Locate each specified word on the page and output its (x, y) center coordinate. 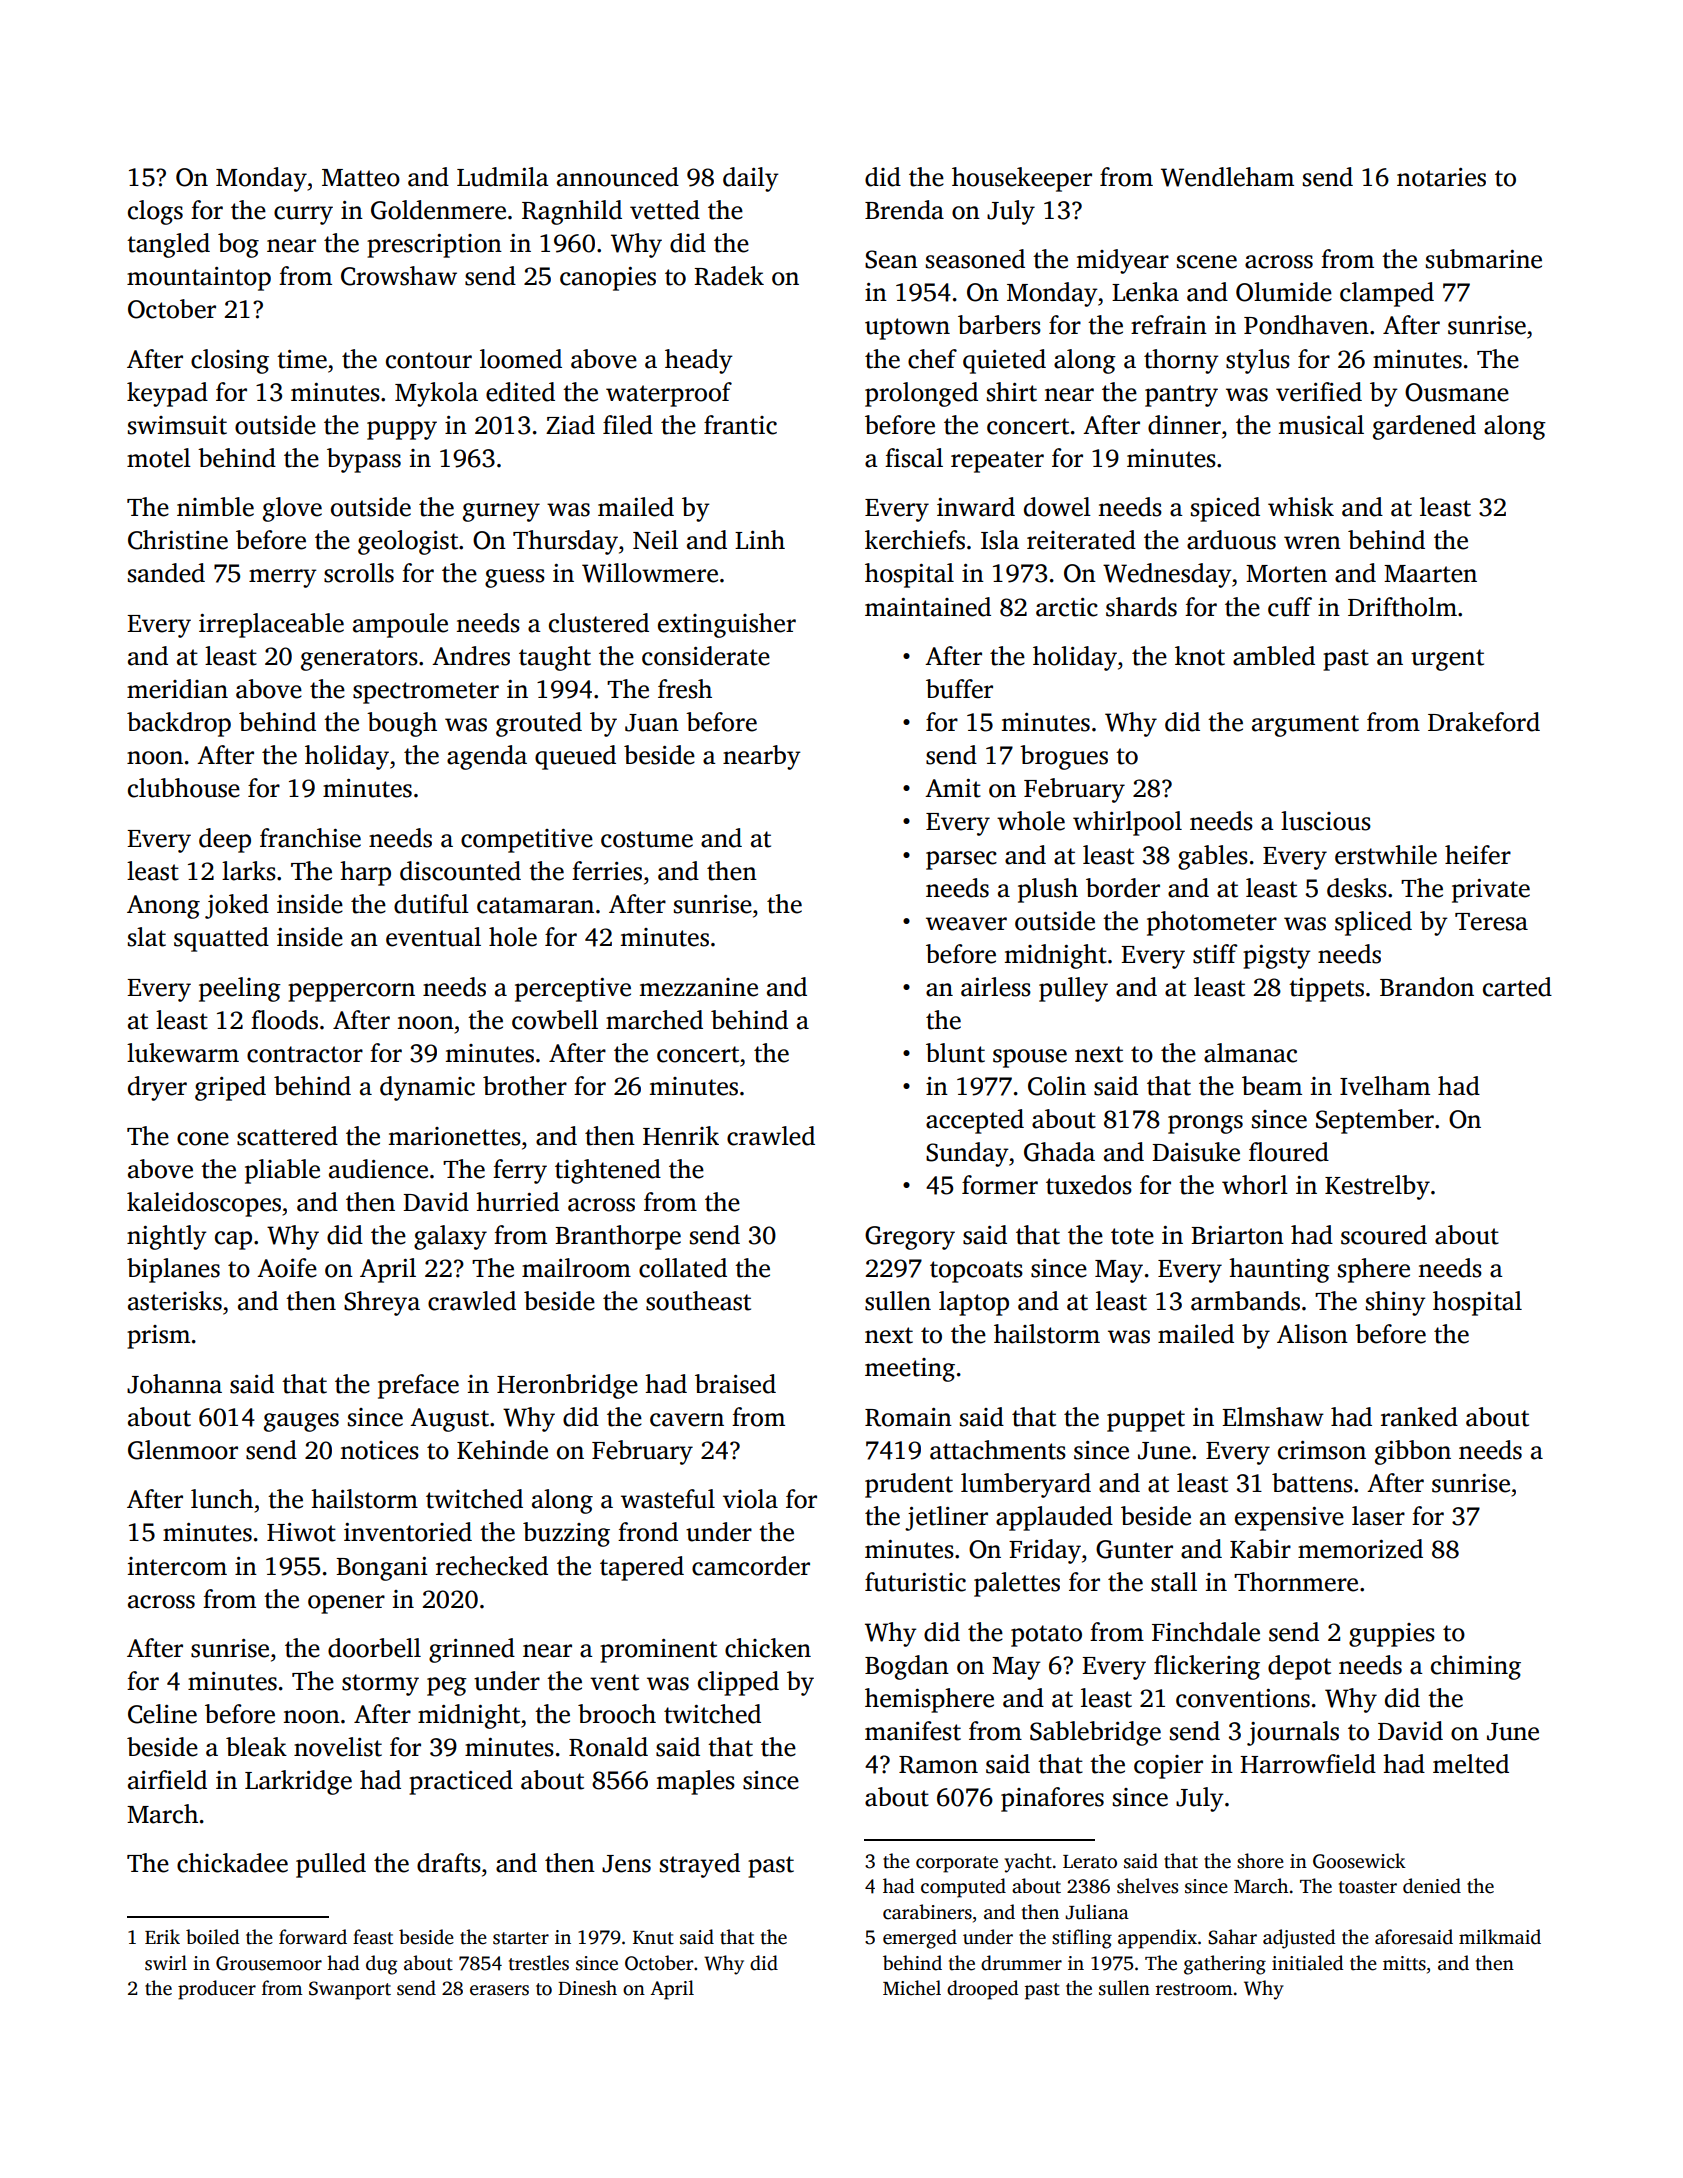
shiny (1396, 1303)
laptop (974, 1303)
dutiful (431, 904)
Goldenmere (438, 210)
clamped (1387, 294)
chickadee (232, 1863)
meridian (177, 689)
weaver (966, 924)
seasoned (975, 259)
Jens (626, 1864)
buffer (959, 689)
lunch (222, 1499)
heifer (1478, 855)
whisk (1301, 507)
